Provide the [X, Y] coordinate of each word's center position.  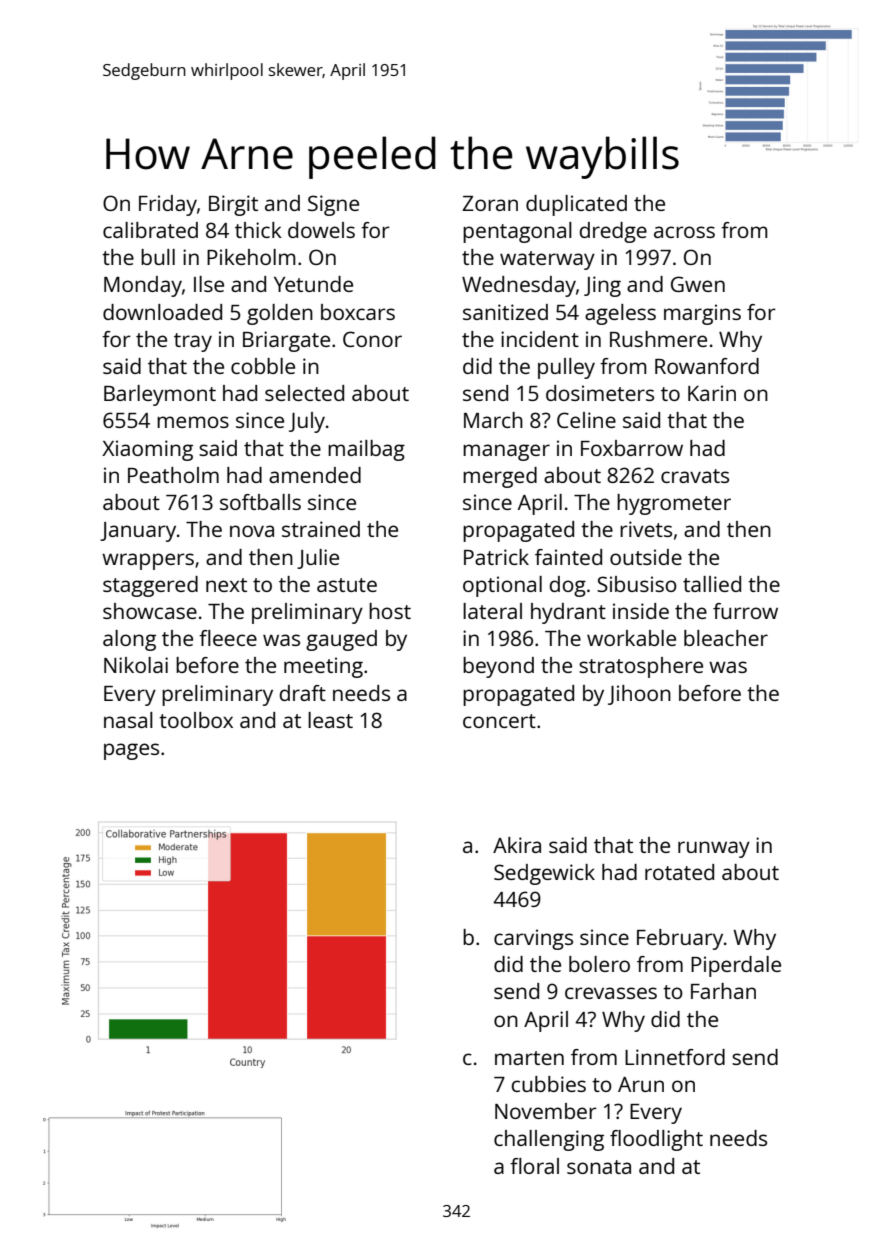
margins [702, 314]
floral [534, 1166]
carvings [533, 939]
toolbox [196, 720]
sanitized [505, 312]
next [226, 585]
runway [714, 849]
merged [500, 477]
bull [158, 257]
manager [506, 452]
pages [131, 751]
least [330, 720]
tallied [712, 584]
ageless [620, 314]
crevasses [611, 993]
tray [193, 342]
